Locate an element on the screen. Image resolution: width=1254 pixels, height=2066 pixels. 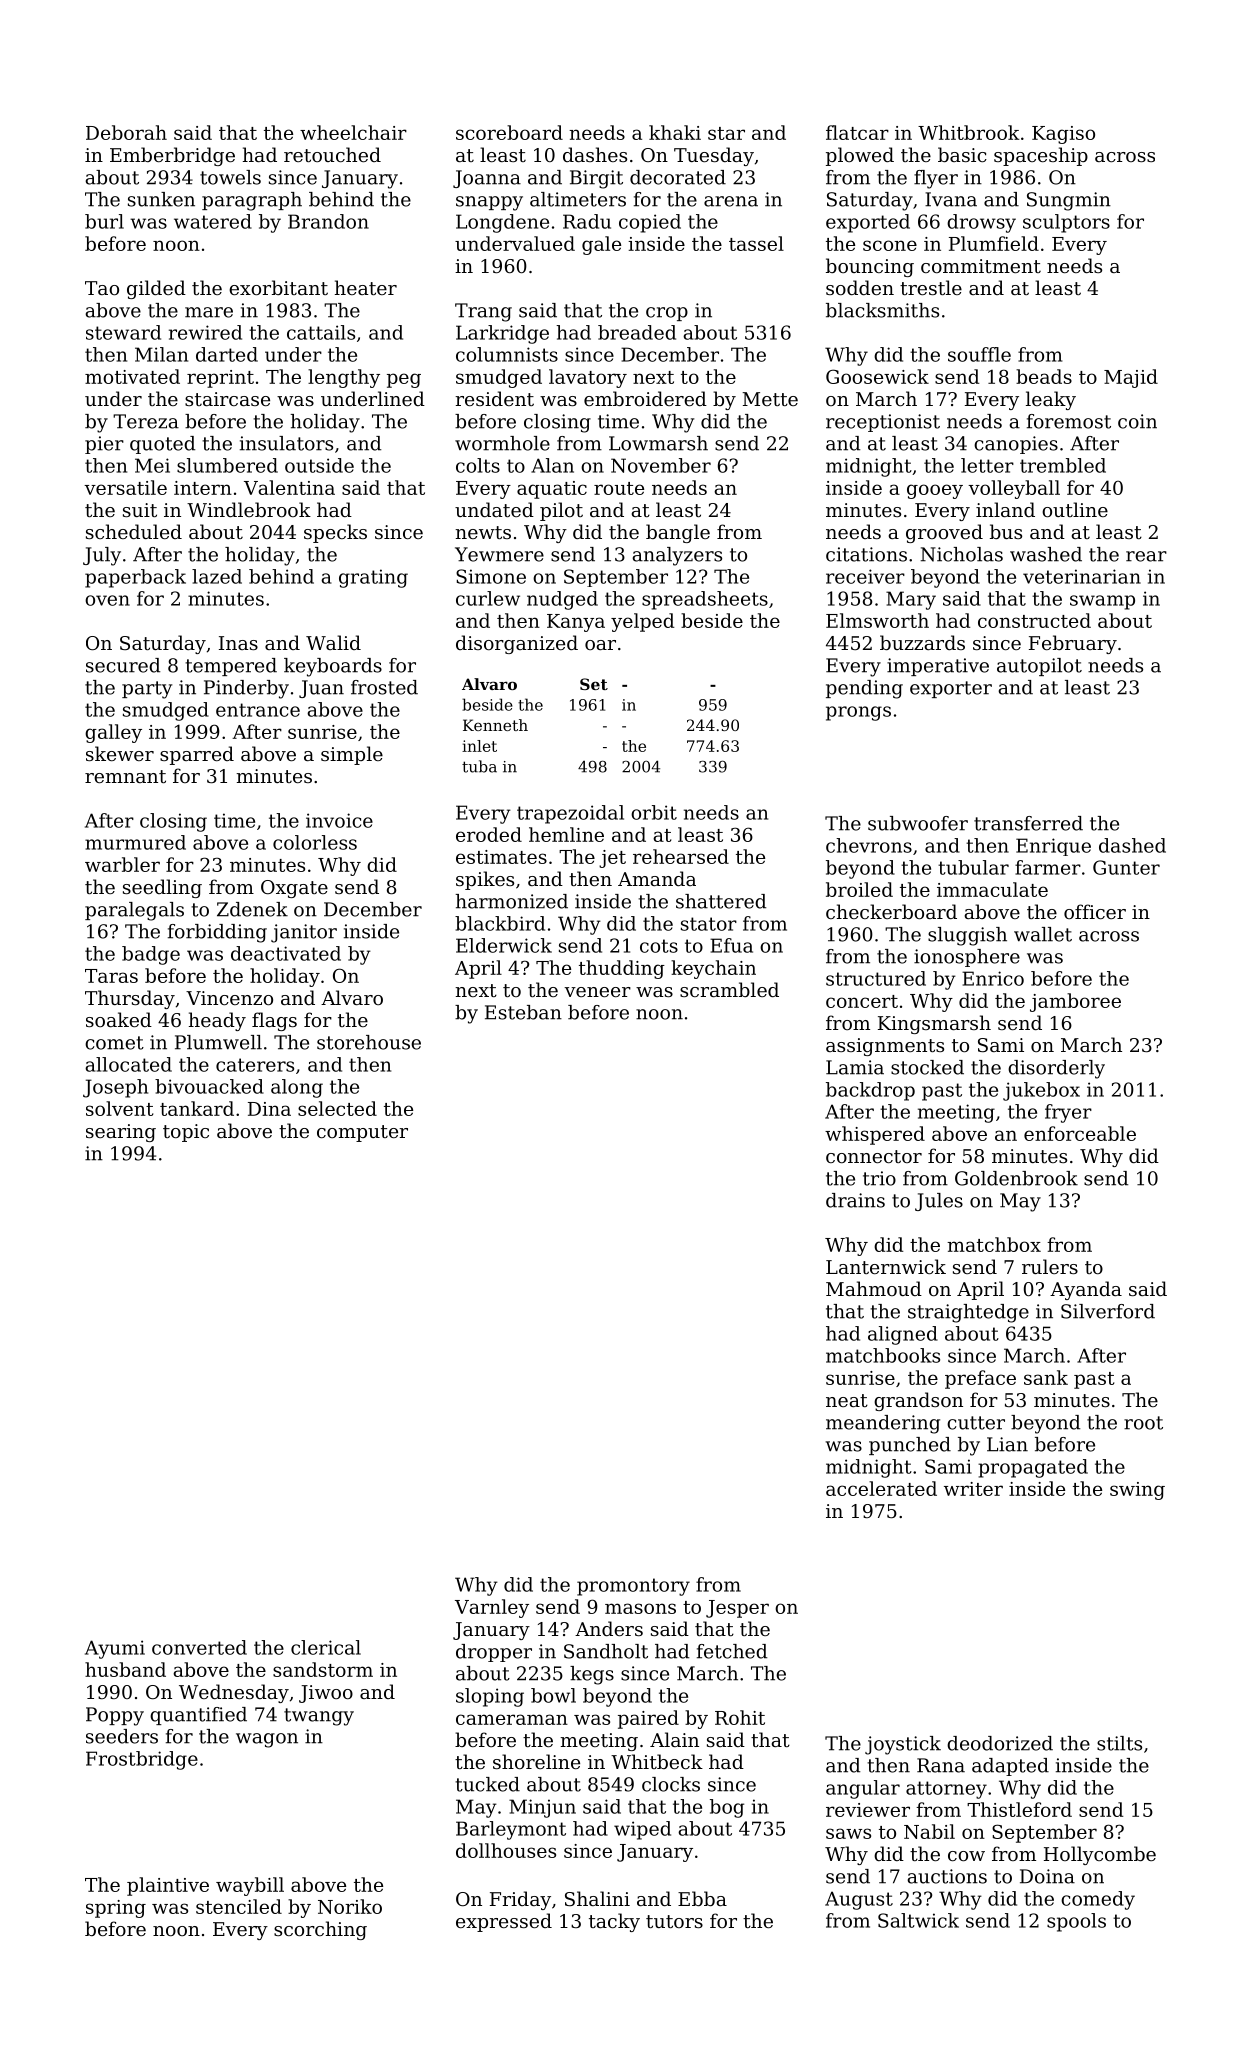
veneer is located at coordinates (597, 992).
